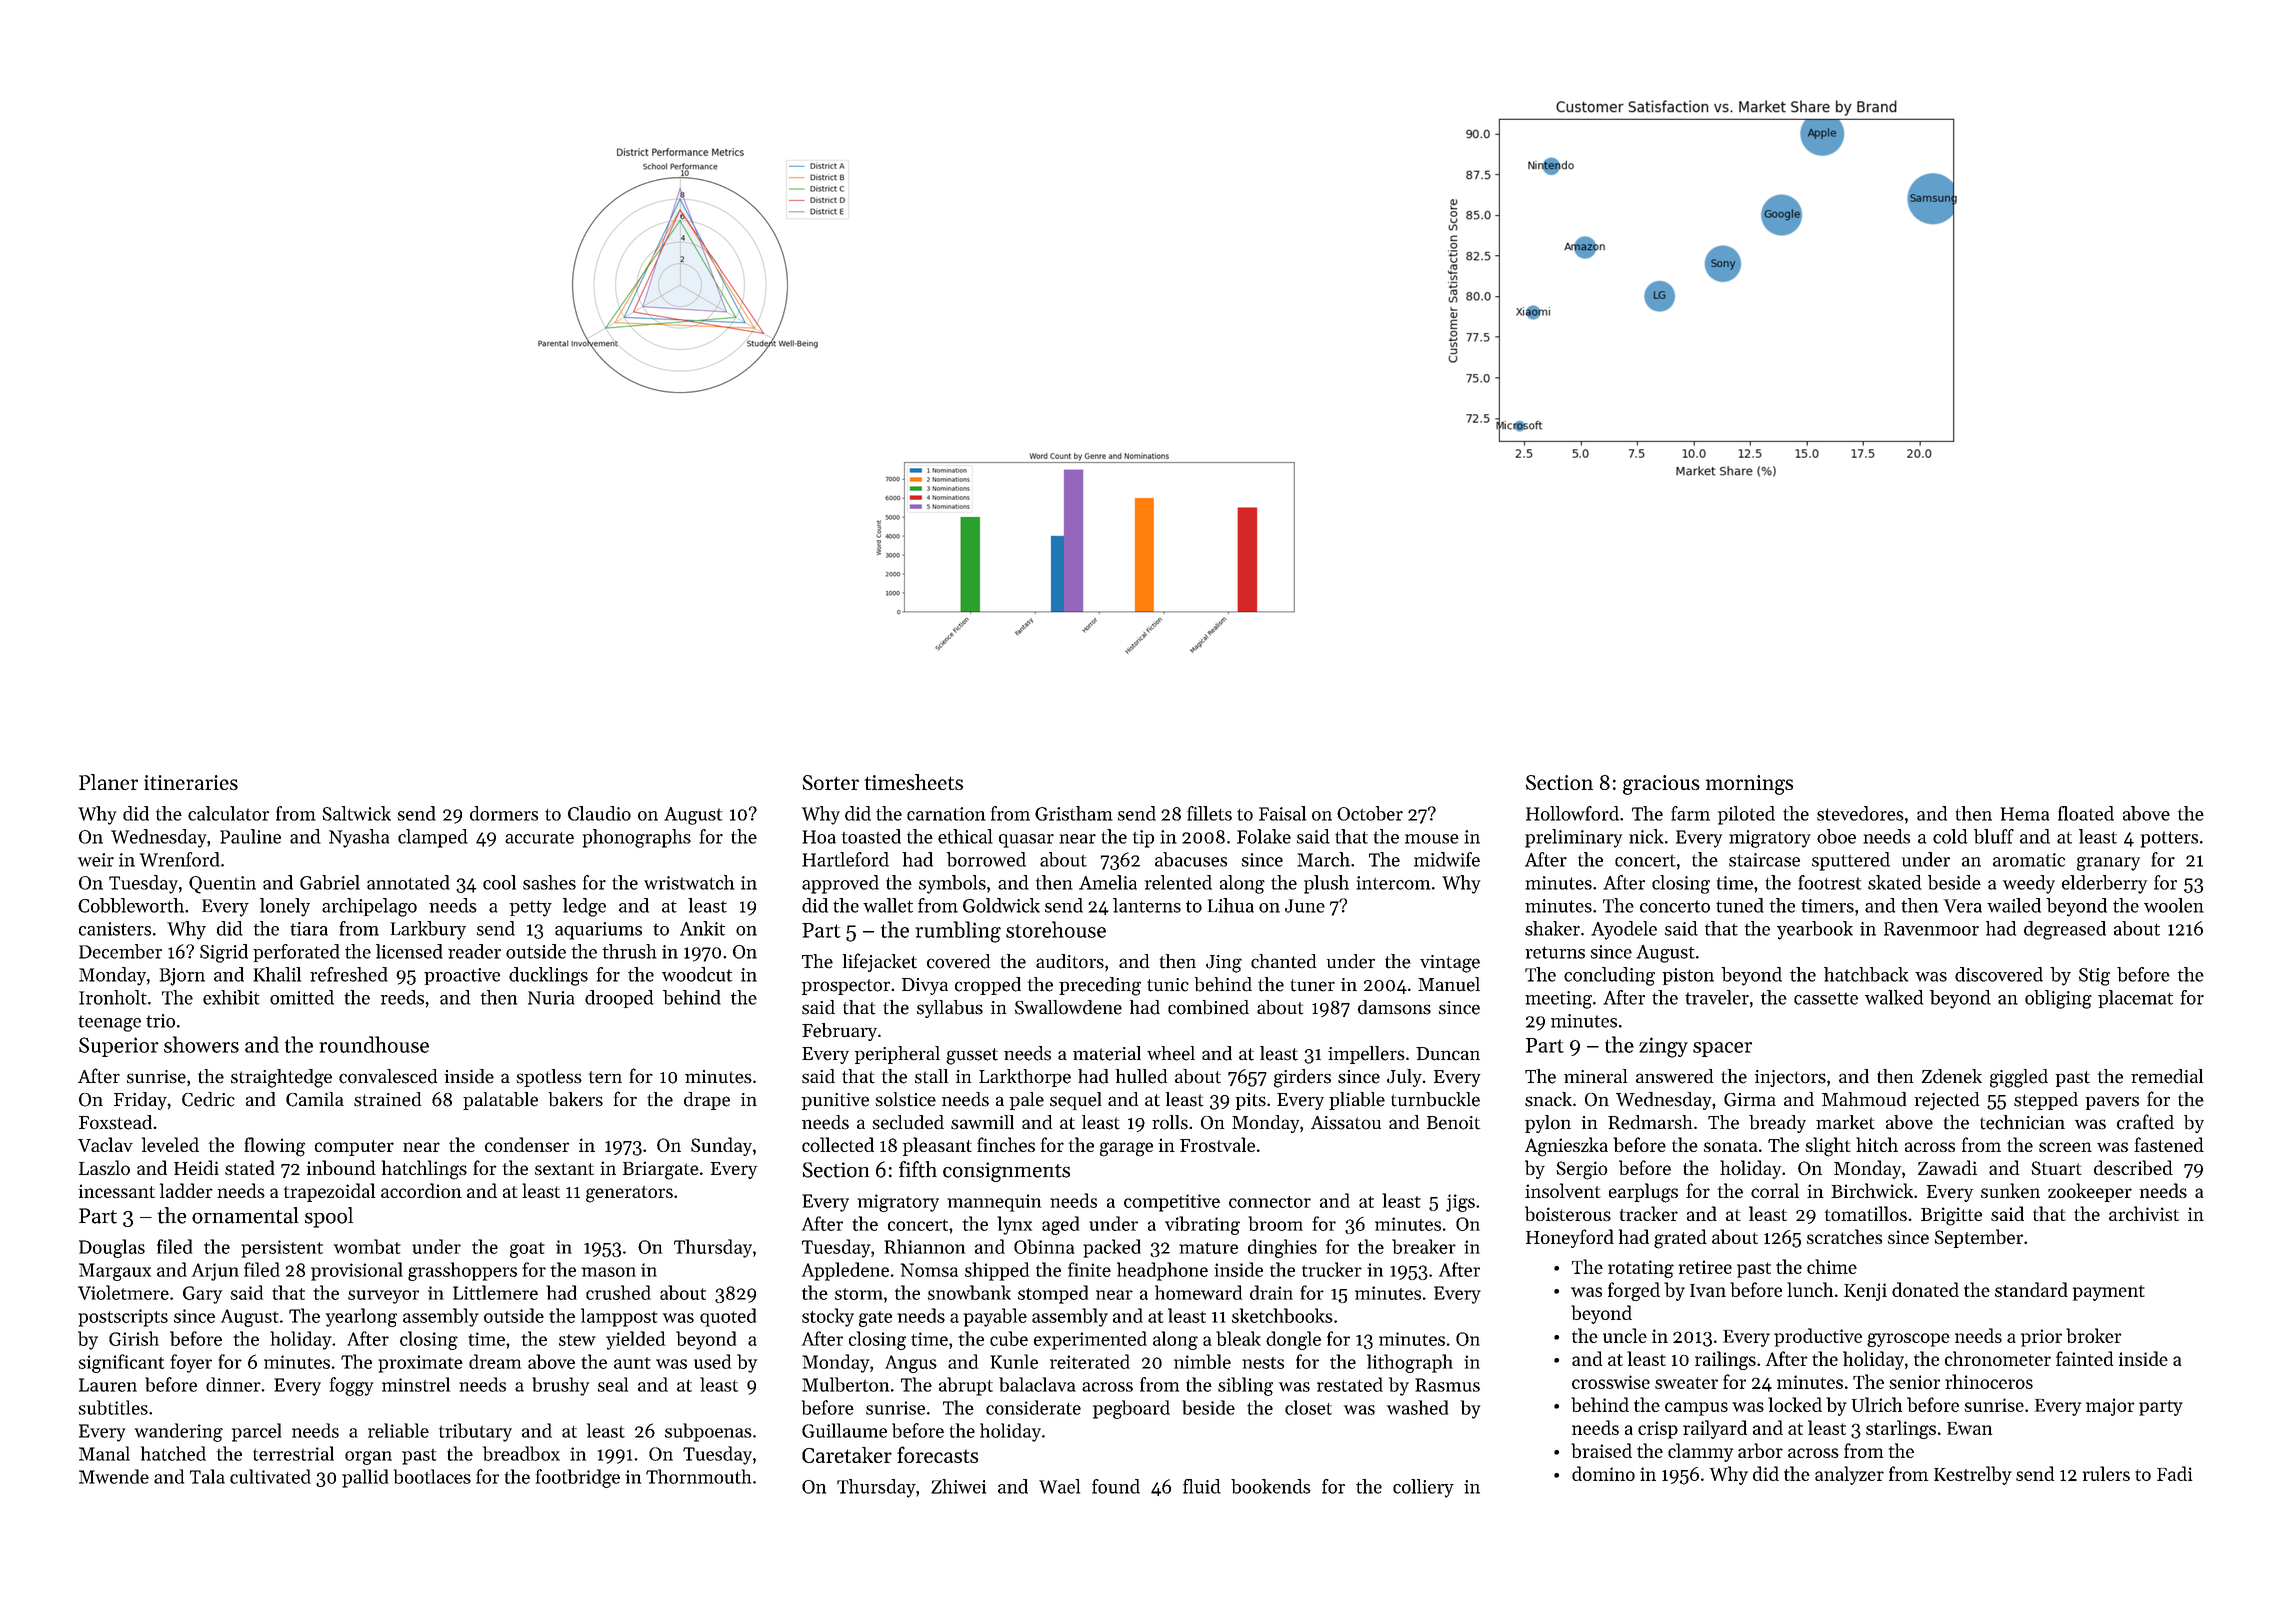 Image resolution: width=2282 pixels, height=1614 pixels. Describe the element at coordinates (270, 1476) in the page. I see `cultivated` at that location.
